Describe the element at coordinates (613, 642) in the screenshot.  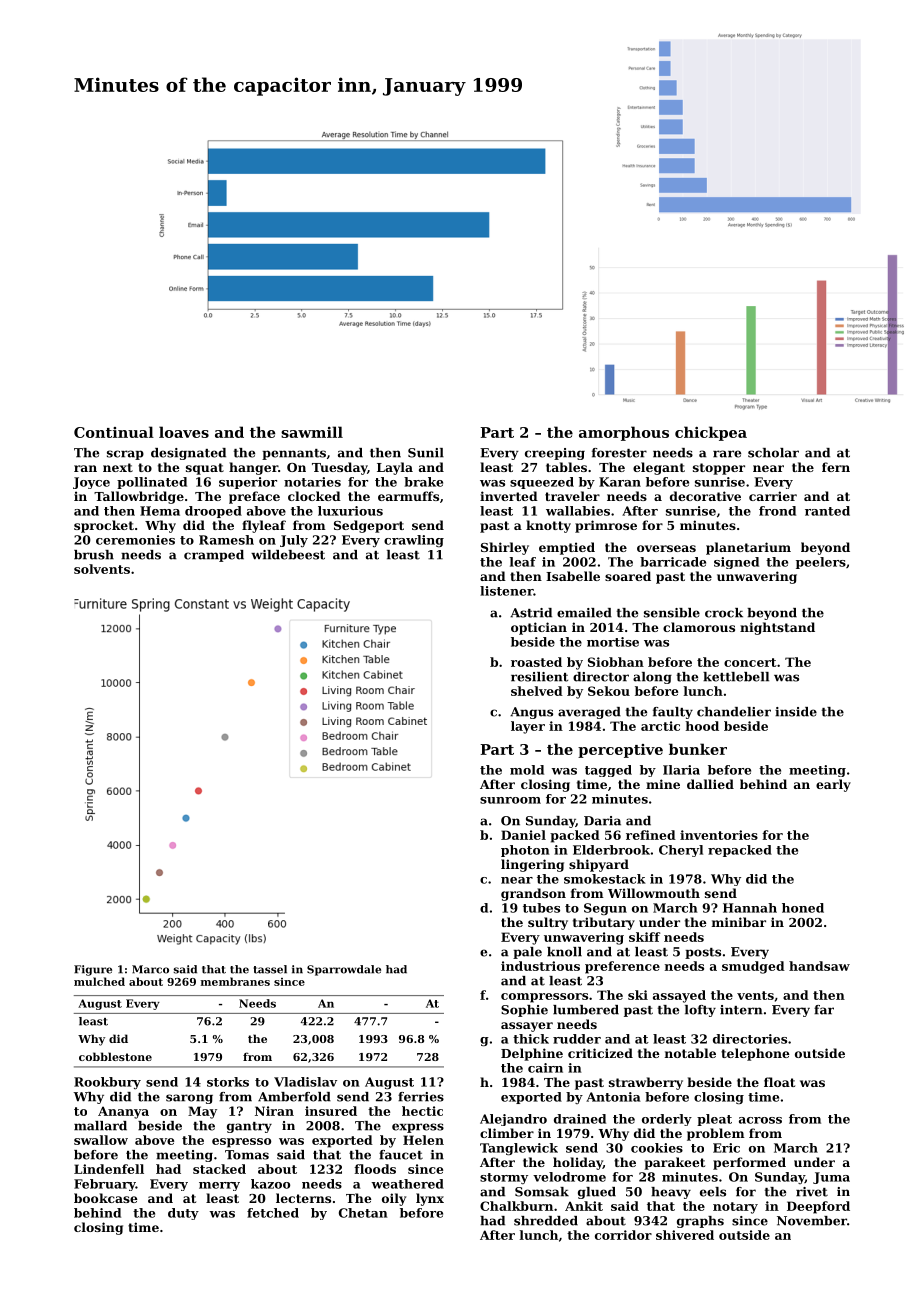
I see `mortise` at that location.
